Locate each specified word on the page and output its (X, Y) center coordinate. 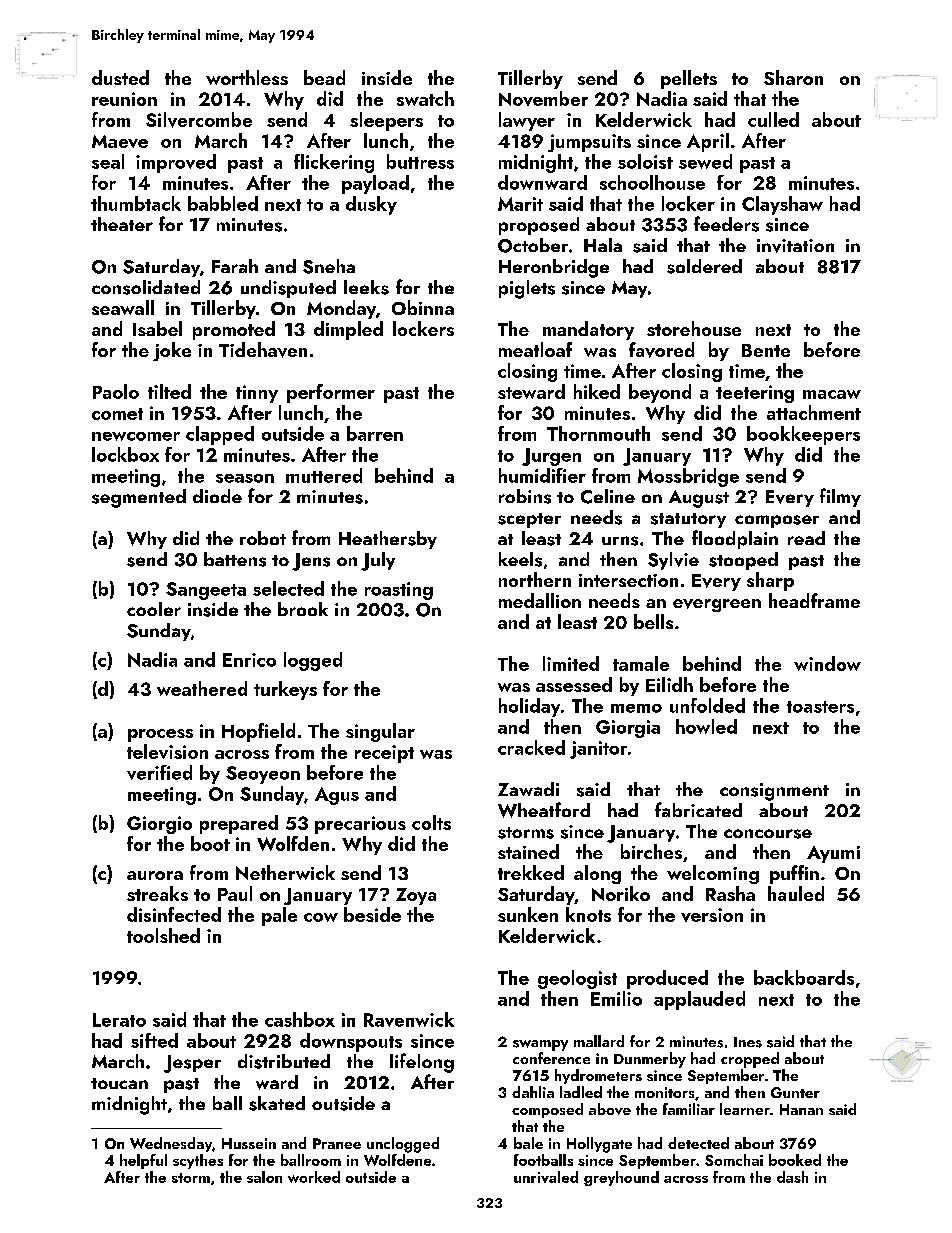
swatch (425, 98)
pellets (689, 79)
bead (324, 77)
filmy (840, 497)
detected (698, 1143)
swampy (540, 1045)
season (245, 478)
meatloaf (535, 349)
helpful (143, 1161)
